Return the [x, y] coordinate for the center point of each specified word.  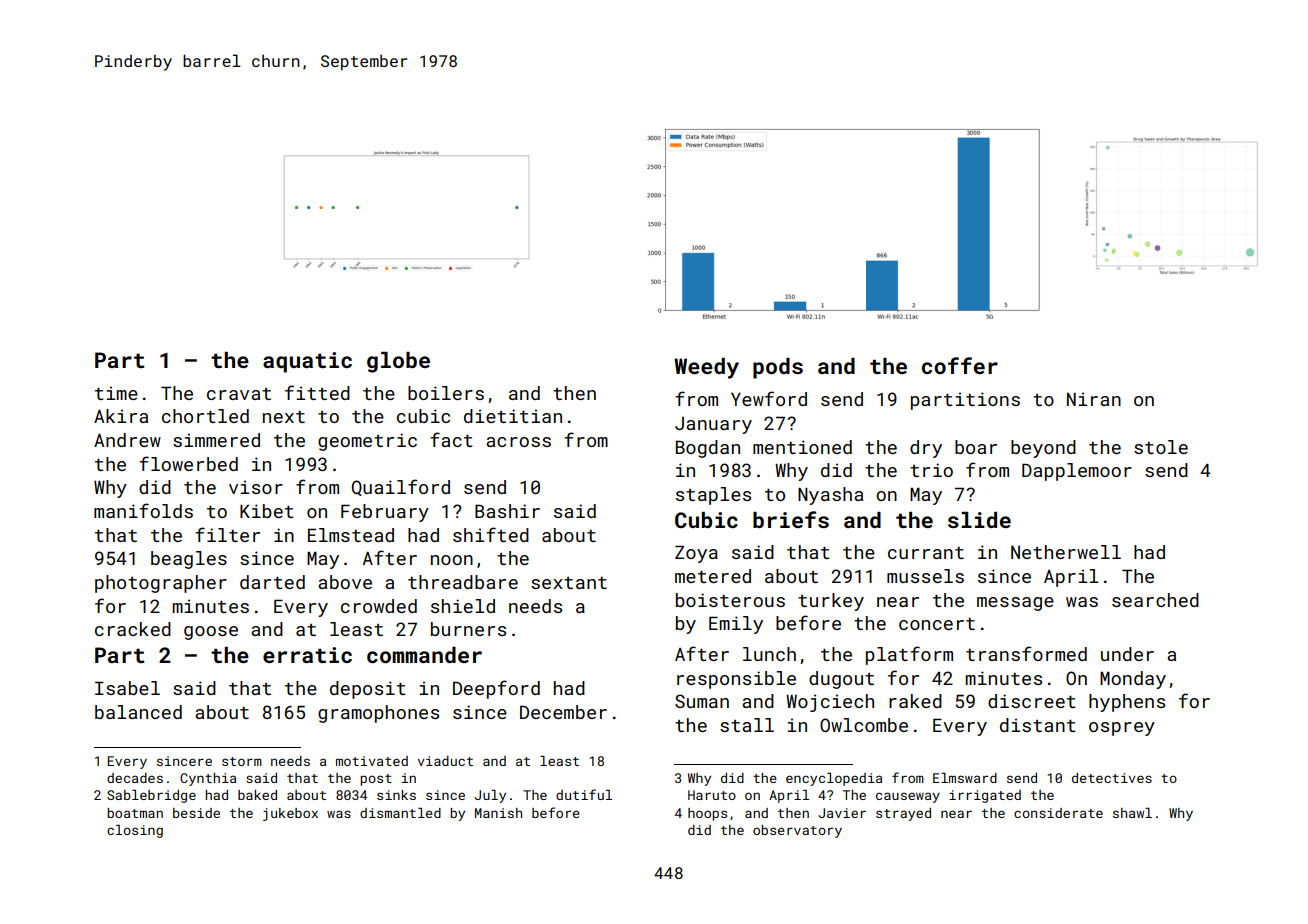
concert [937, 624]
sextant [569, 583]
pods [778, 368]
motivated [372, 761]
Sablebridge [151, 796]
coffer [960, 365]
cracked [133, 629]
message [1015, 604]
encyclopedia [834, 779]
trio [931, 470]
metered [713, 576]
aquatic [307, 362]
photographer [161, 584]
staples [713, 496]
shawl [1132, 813]
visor [256, 487]
